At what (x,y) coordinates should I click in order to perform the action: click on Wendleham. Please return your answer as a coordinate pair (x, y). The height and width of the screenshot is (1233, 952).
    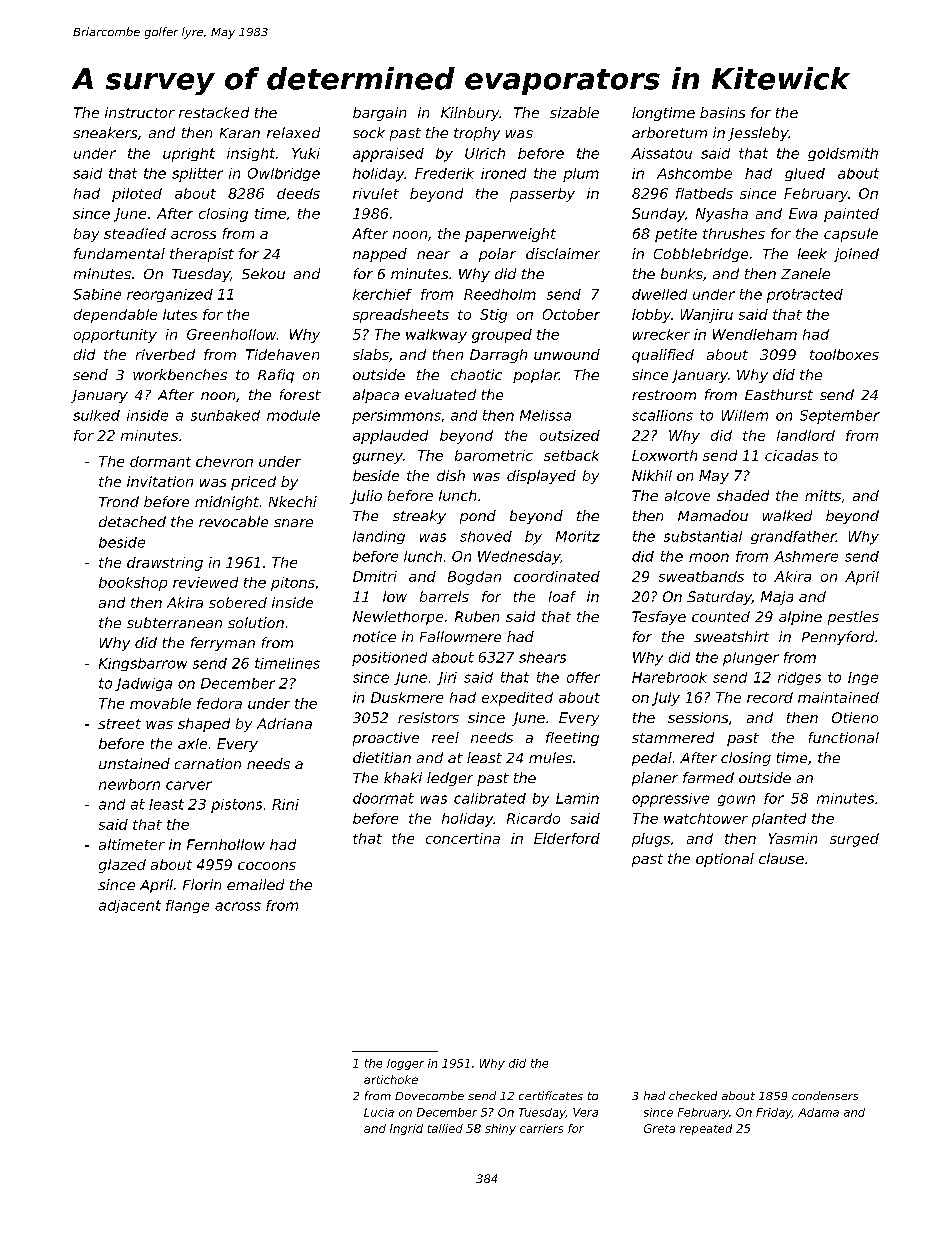
    Looking at the image, I should click on (755, 334).
